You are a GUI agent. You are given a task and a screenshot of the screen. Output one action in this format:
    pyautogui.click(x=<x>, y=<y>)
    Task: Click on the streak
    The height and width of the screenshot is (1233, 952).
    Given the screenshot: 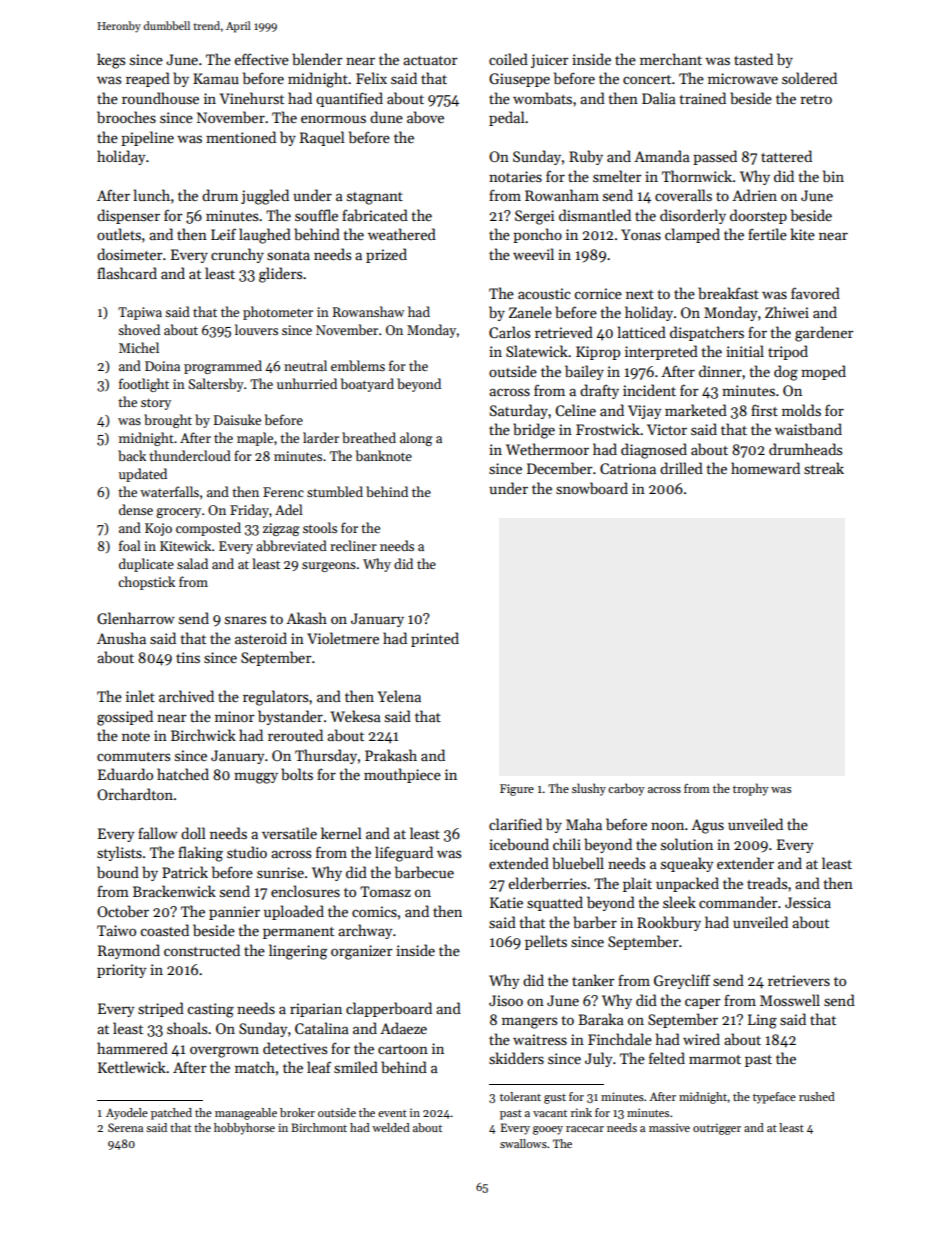 What is the action you would take?
    pyautogui.click(x=824, y=468)
